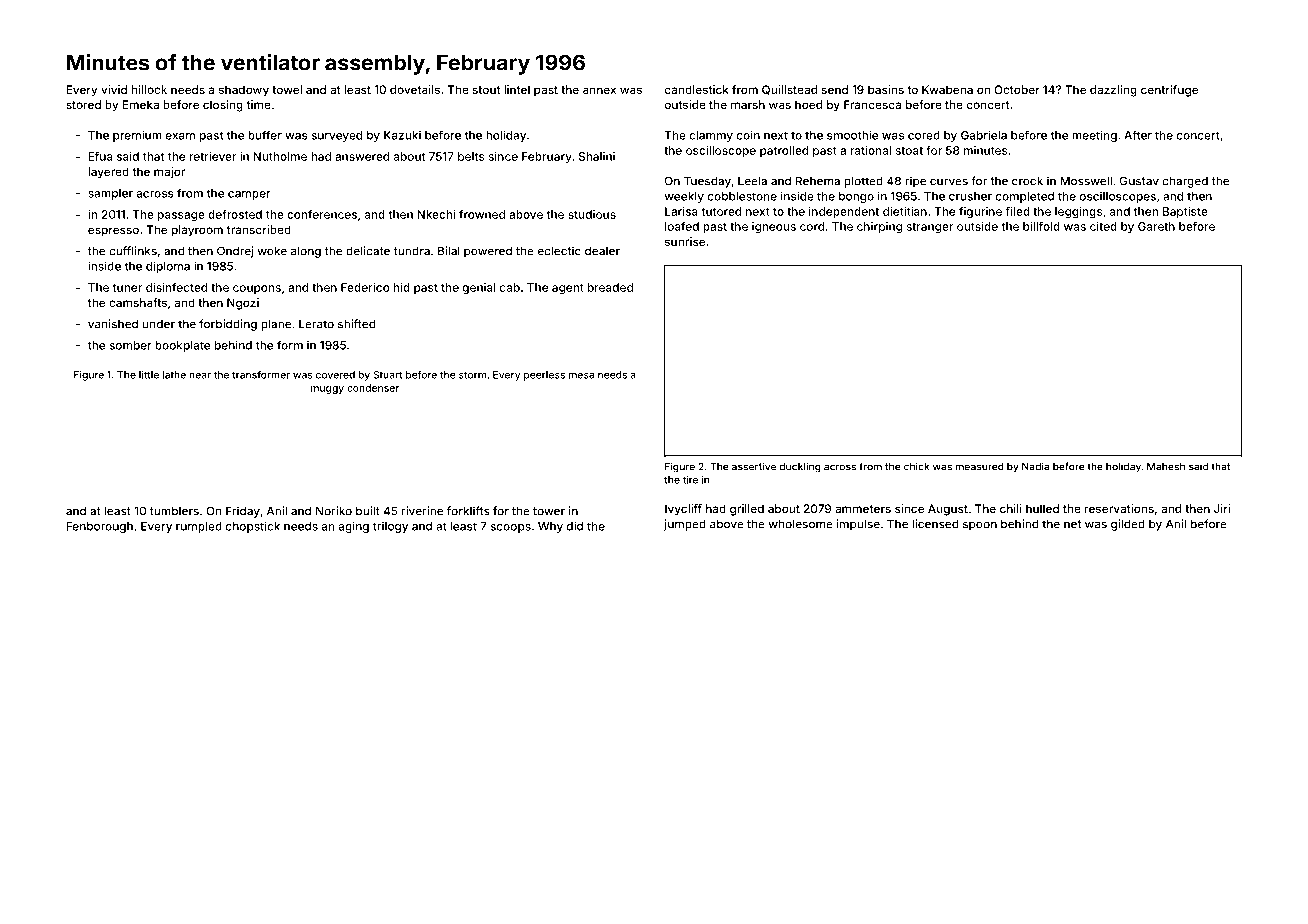 Image resolution: width=1308 pixels, height=924 pixels. Describe the element at coordinates (550, 527) in the page. I see `Why` at that location.
